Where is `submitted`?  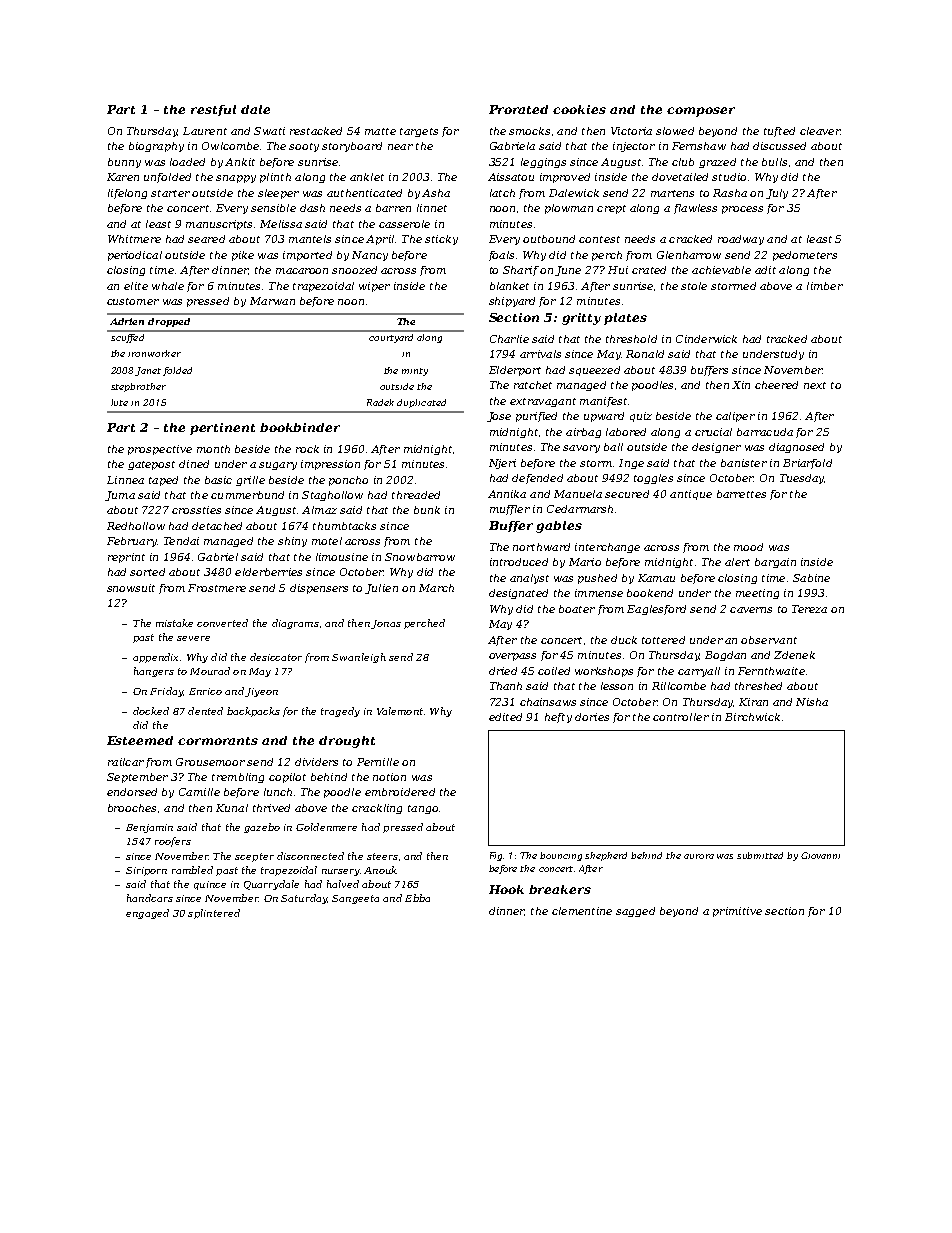 submitted is located at coordinates (760, 855).
